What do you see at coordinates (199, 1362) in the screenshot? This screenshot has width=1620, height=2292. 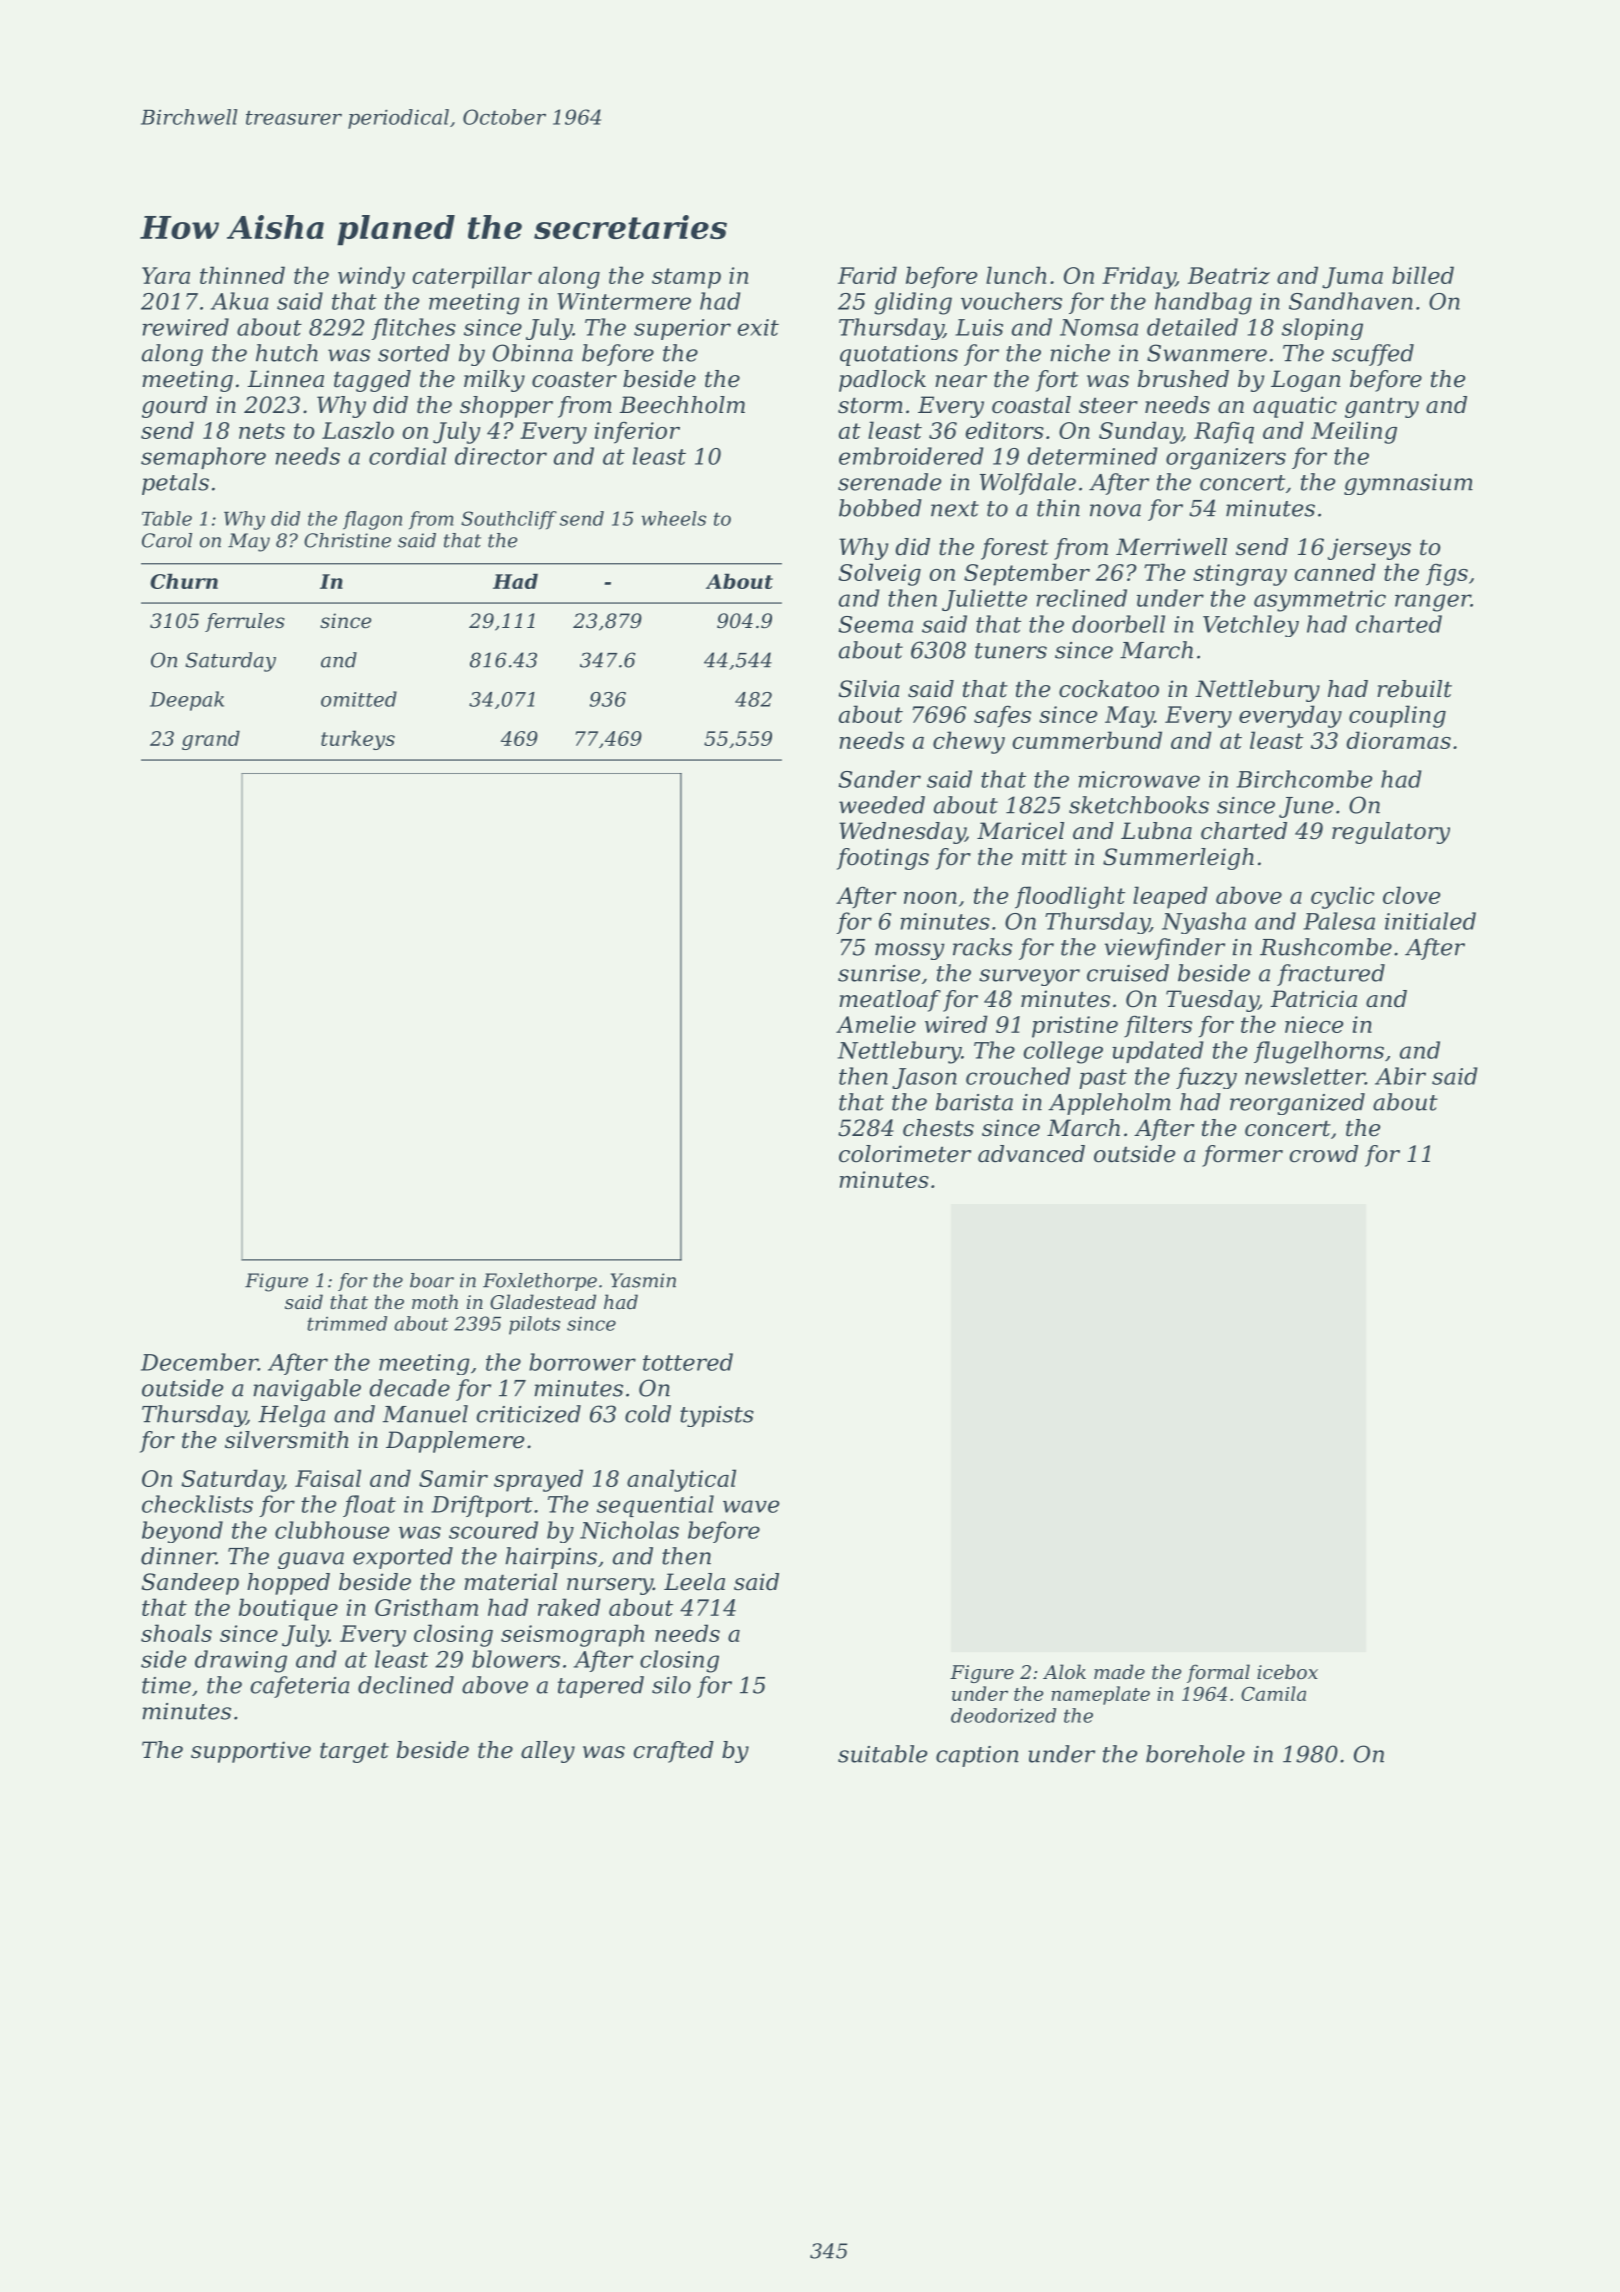 I see `December` at bounding box center [199, 1362].
